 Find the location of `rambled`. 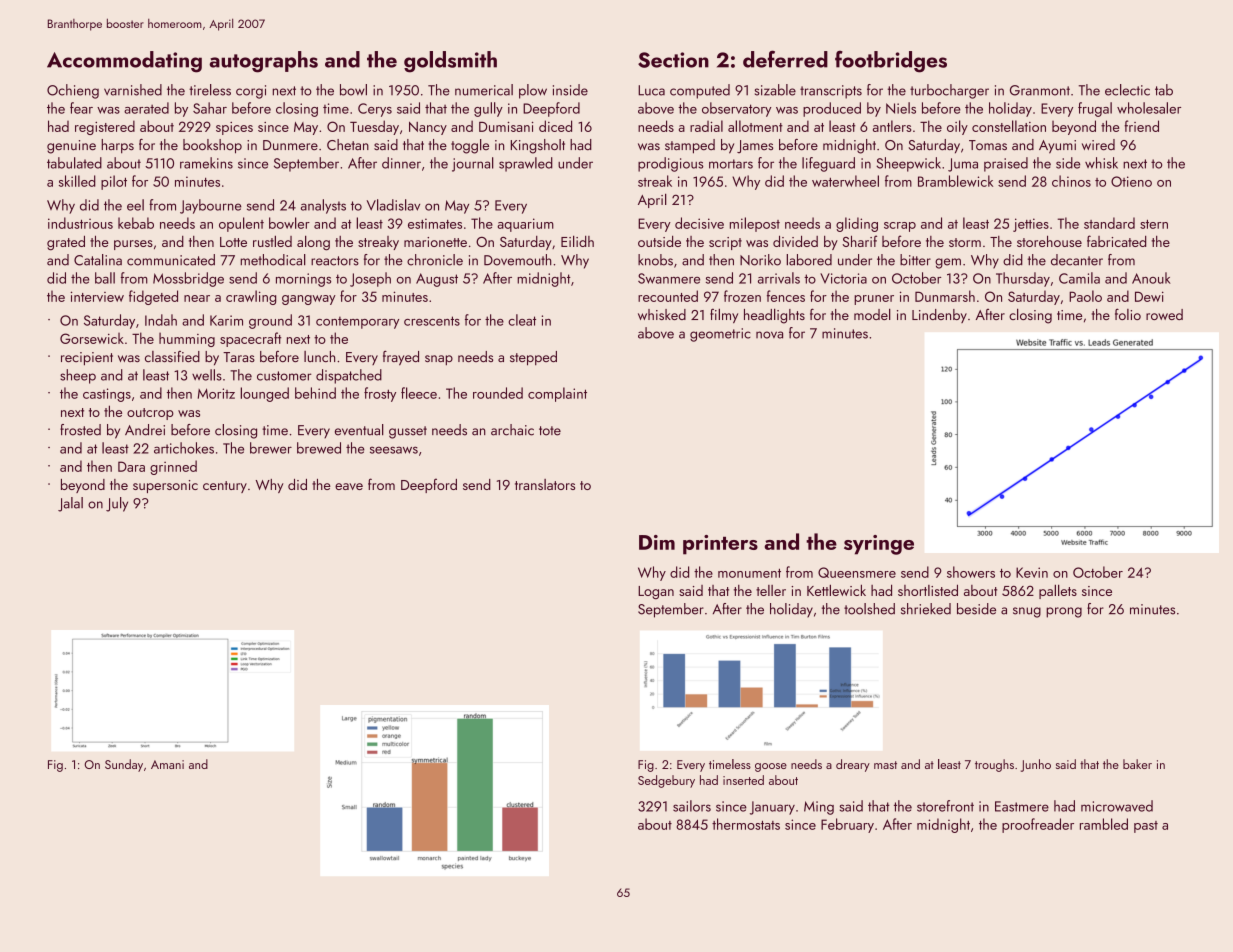

rambled is located at coordinates (1104, 824).
